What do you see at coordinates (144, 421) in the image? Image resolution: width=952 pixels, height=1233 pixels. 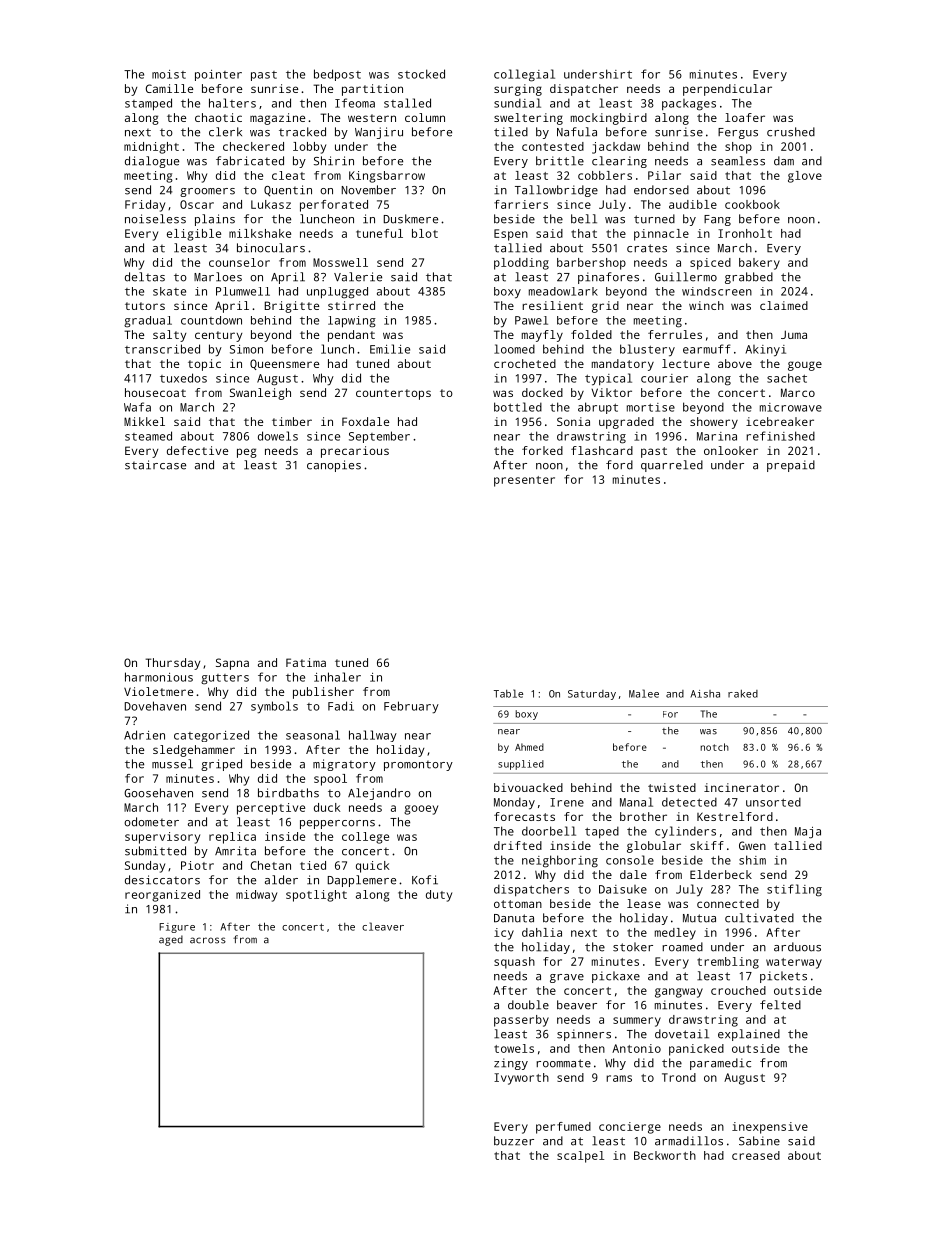 I see `Mikkel` at bounding box center [144, 421].
